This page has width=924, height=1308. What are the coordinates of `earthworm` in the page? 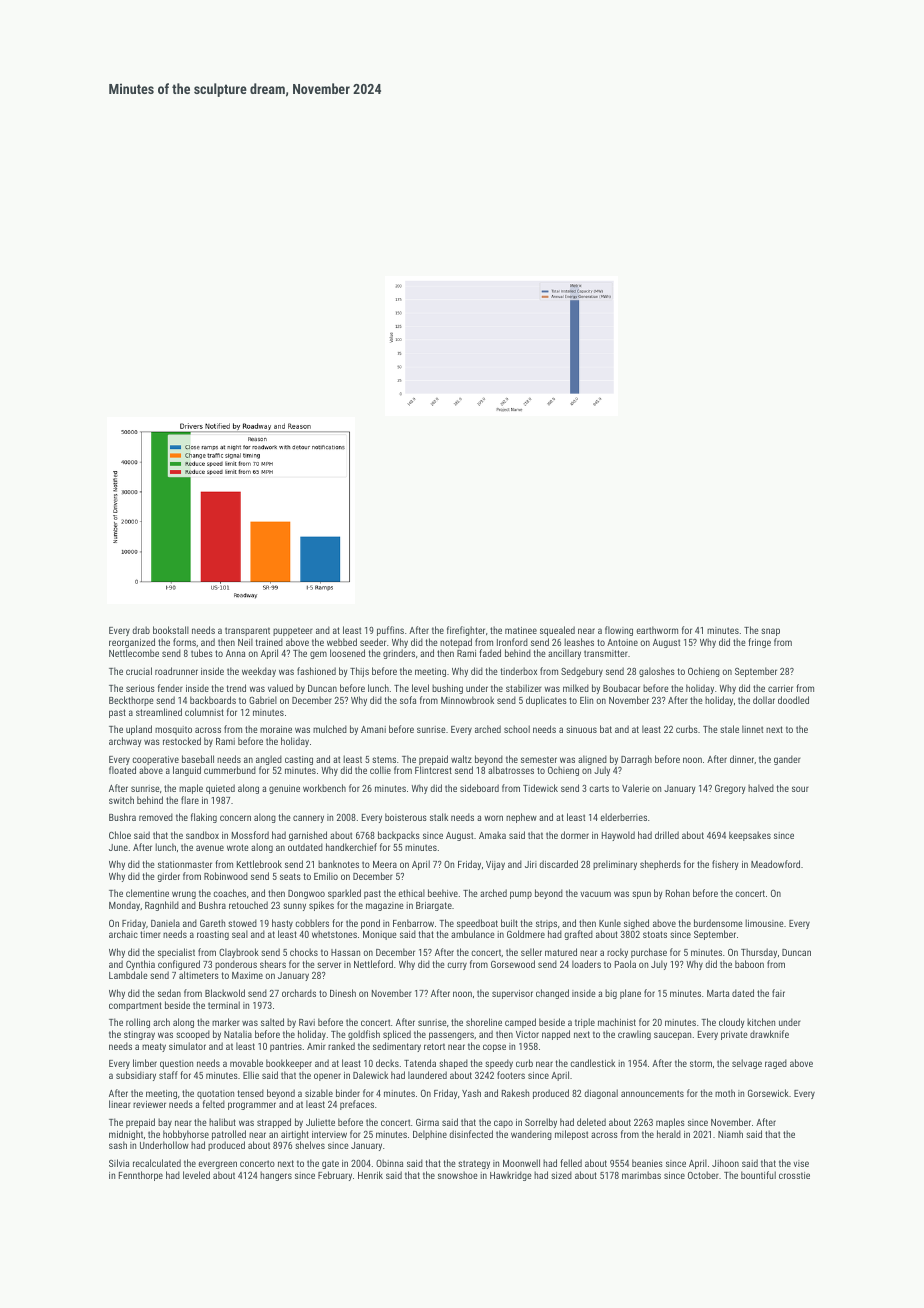 It's located at (657, 630).
